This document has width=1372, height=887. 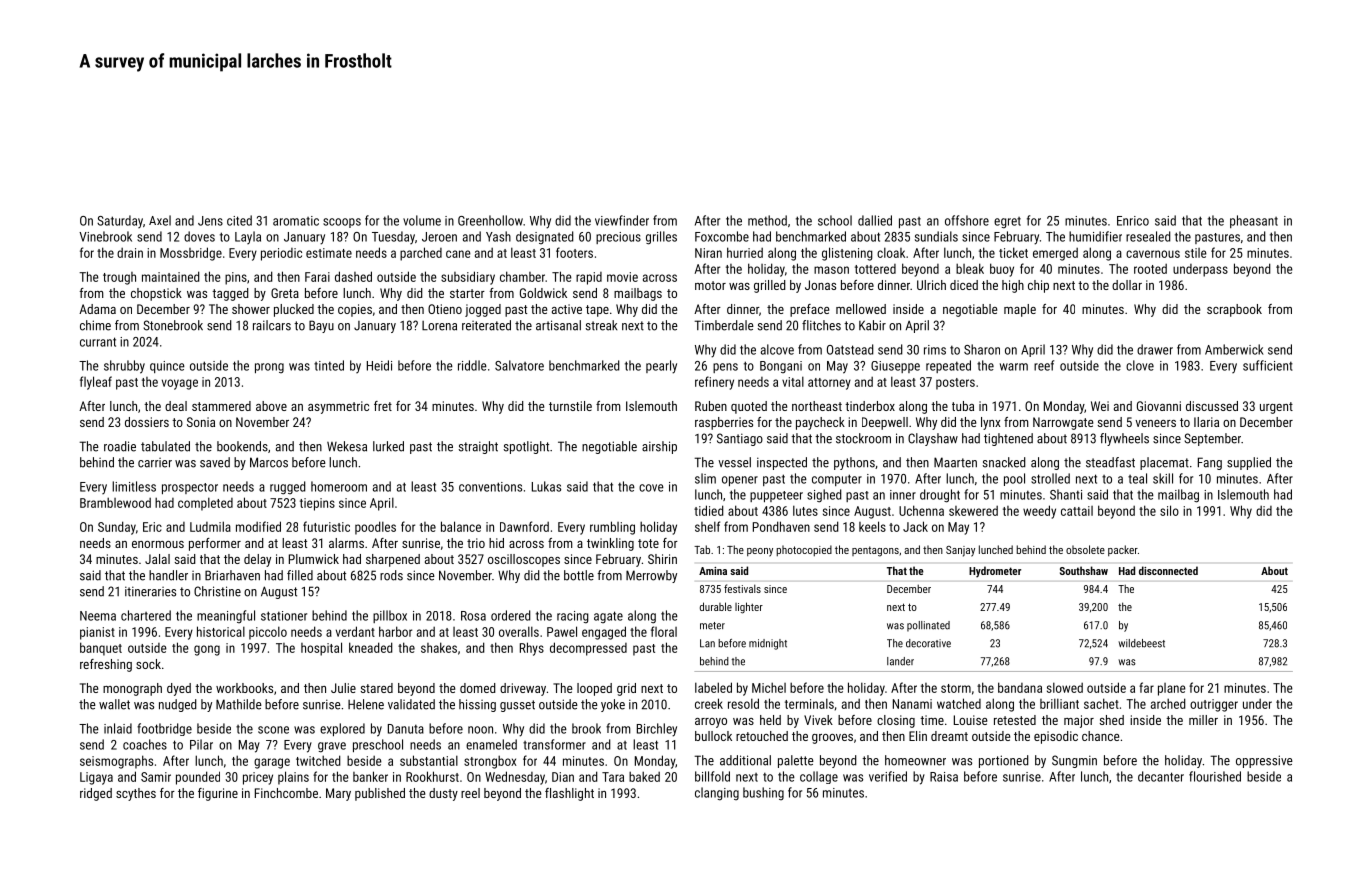 I want to click on chopstick, so click(x=156, y=294).
